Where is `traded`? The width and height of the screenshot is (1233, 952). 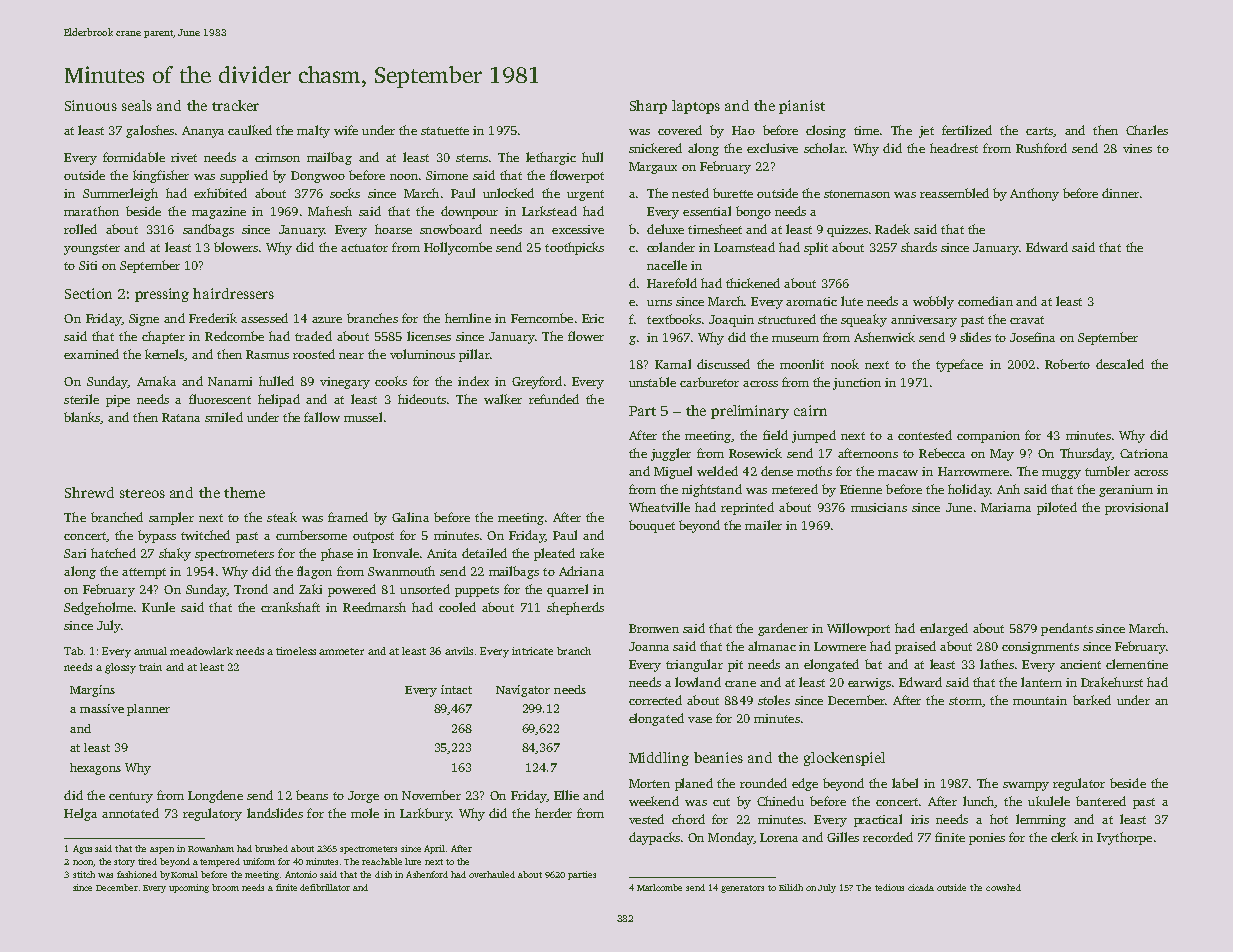
traded is located at coordinates (313, 336).
